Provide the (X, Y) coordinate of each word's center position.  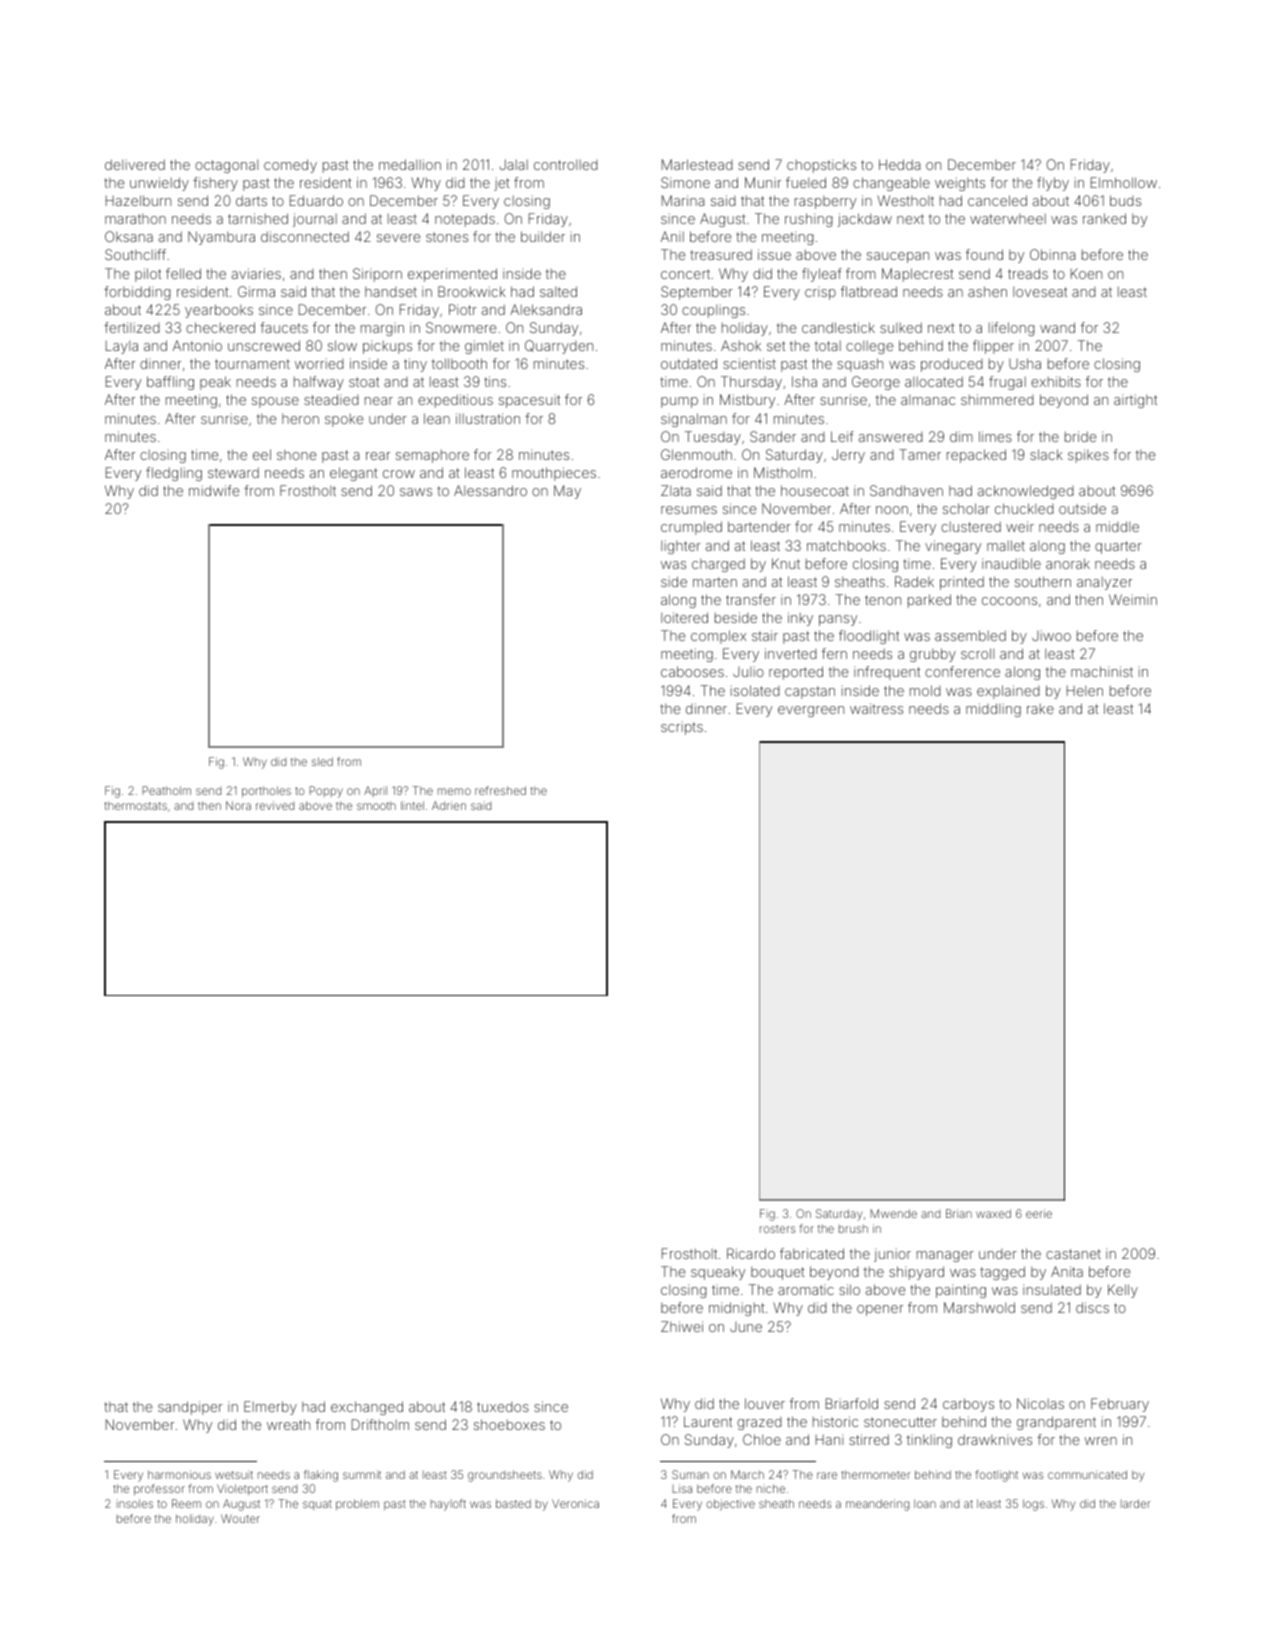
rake (1040, 709)
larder (1136, 1503)
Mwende (893, 1213)
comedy (290, 166)
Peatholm (166, 790)
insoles (135, 1503)
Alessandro (490, 490)
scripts (682, 728)
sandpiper (190, 1408)
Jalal (514, 164)
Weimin (1133, 599)
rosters (777, 1229)
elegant (354, 474)
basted (513, 1503)
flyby (1053, 184)
